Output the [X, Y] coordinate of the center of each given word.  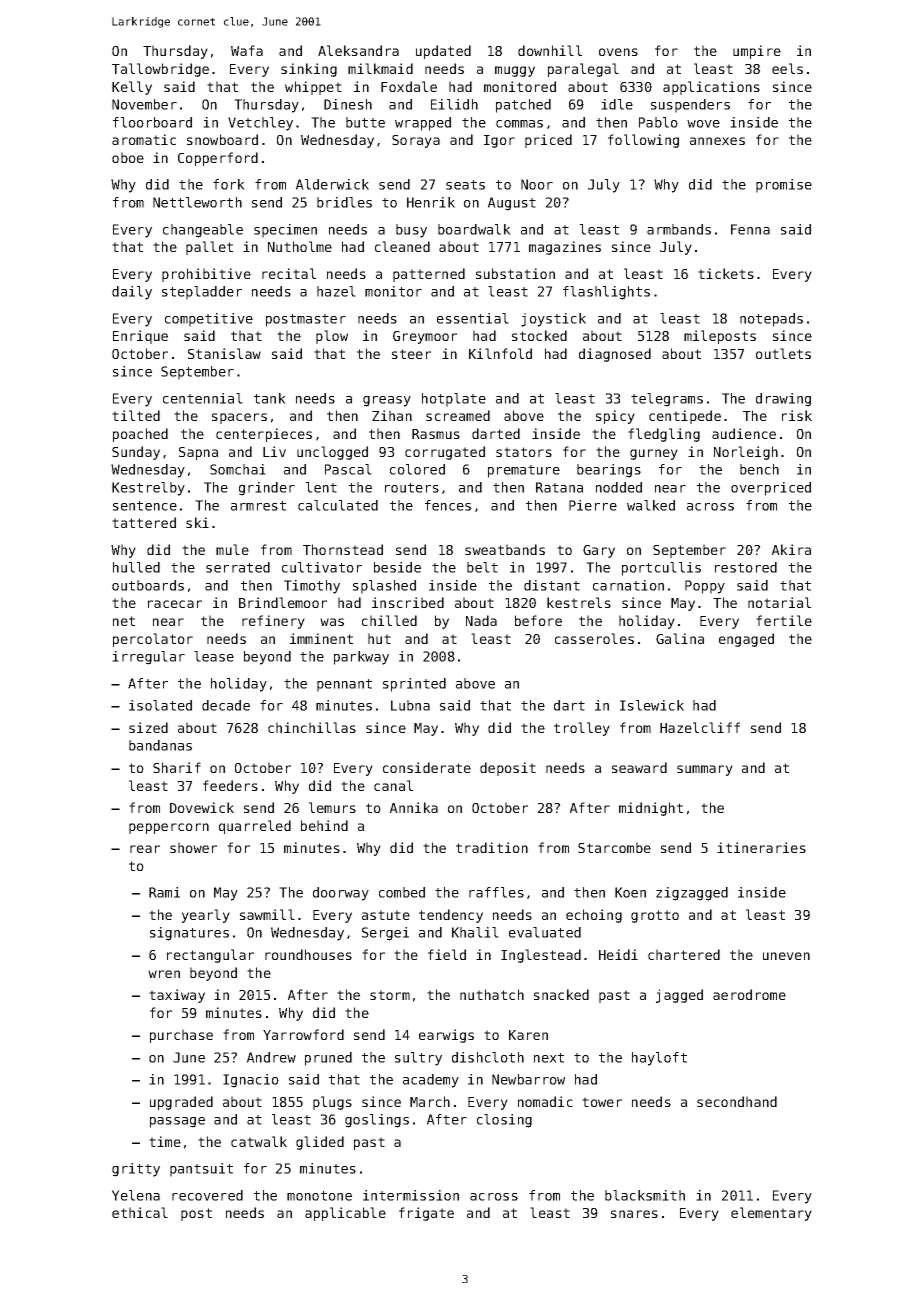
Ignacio [251, 1081]
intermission [411, 1195]
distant [552, 585]
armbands [679, 229]
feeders [230, 785]
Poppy [705, 587]
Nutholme [300, 246]
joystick [553, 320]
